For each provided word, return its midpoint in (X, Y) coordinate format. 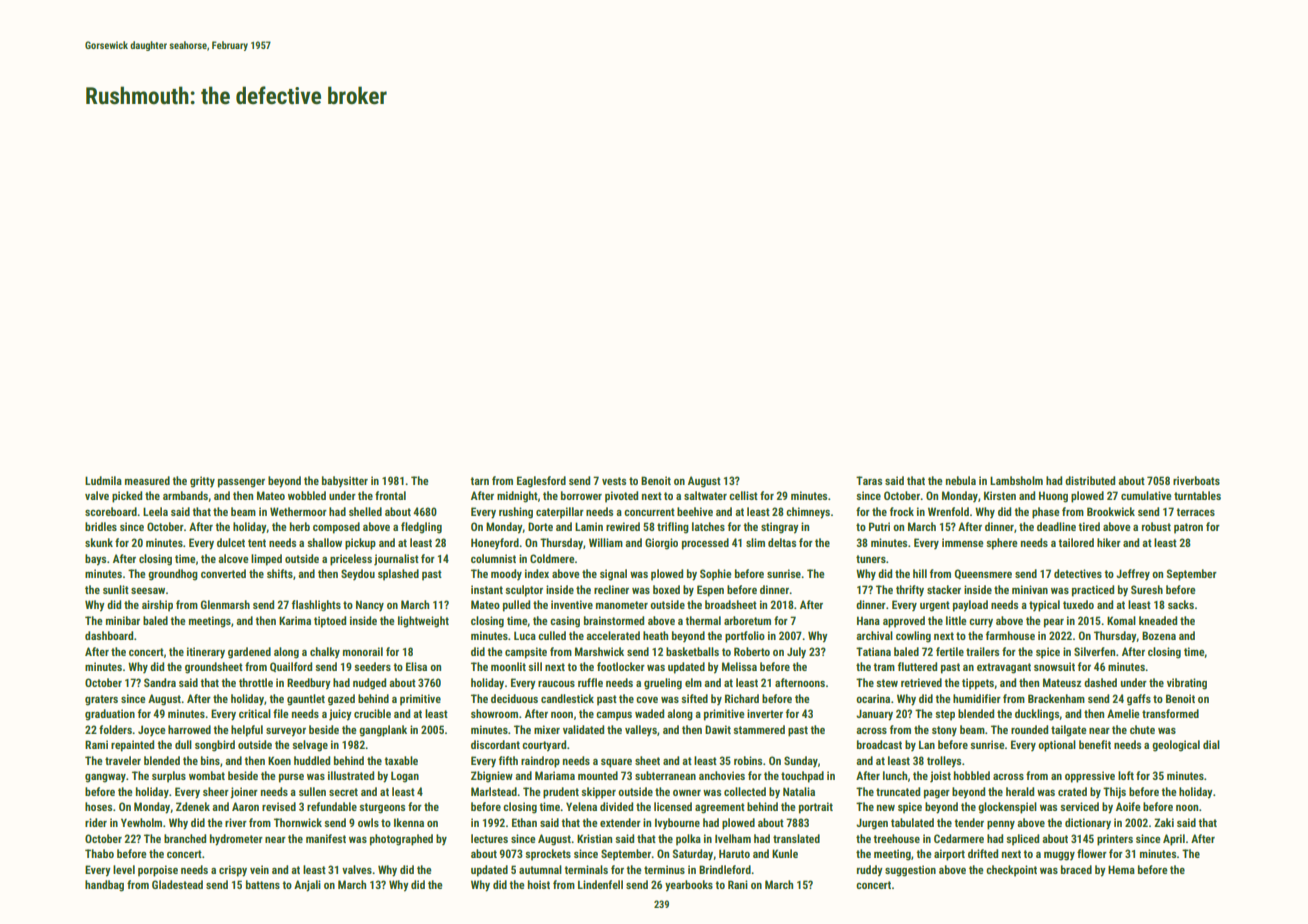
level (124, 869)
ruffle (590, 682)
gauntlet (306, 700)
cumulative (1146, 495)
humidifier (977, 698)
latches (708, 526)
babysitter (345, 482)
